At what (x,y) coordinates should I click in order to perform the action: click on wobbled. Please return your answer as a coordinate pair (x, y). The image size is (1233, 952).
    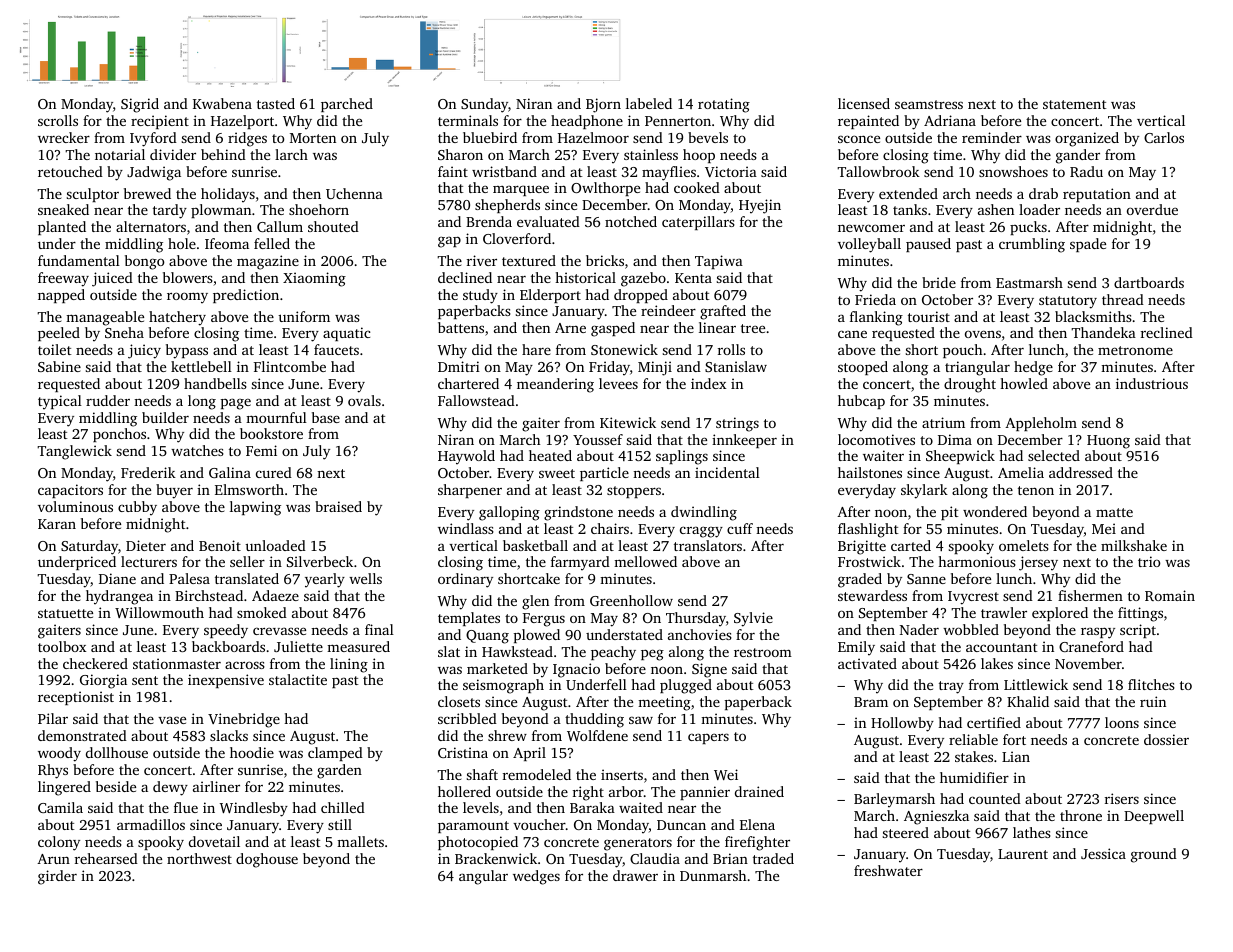
    Looking at the image, I should click on (971, 629).
